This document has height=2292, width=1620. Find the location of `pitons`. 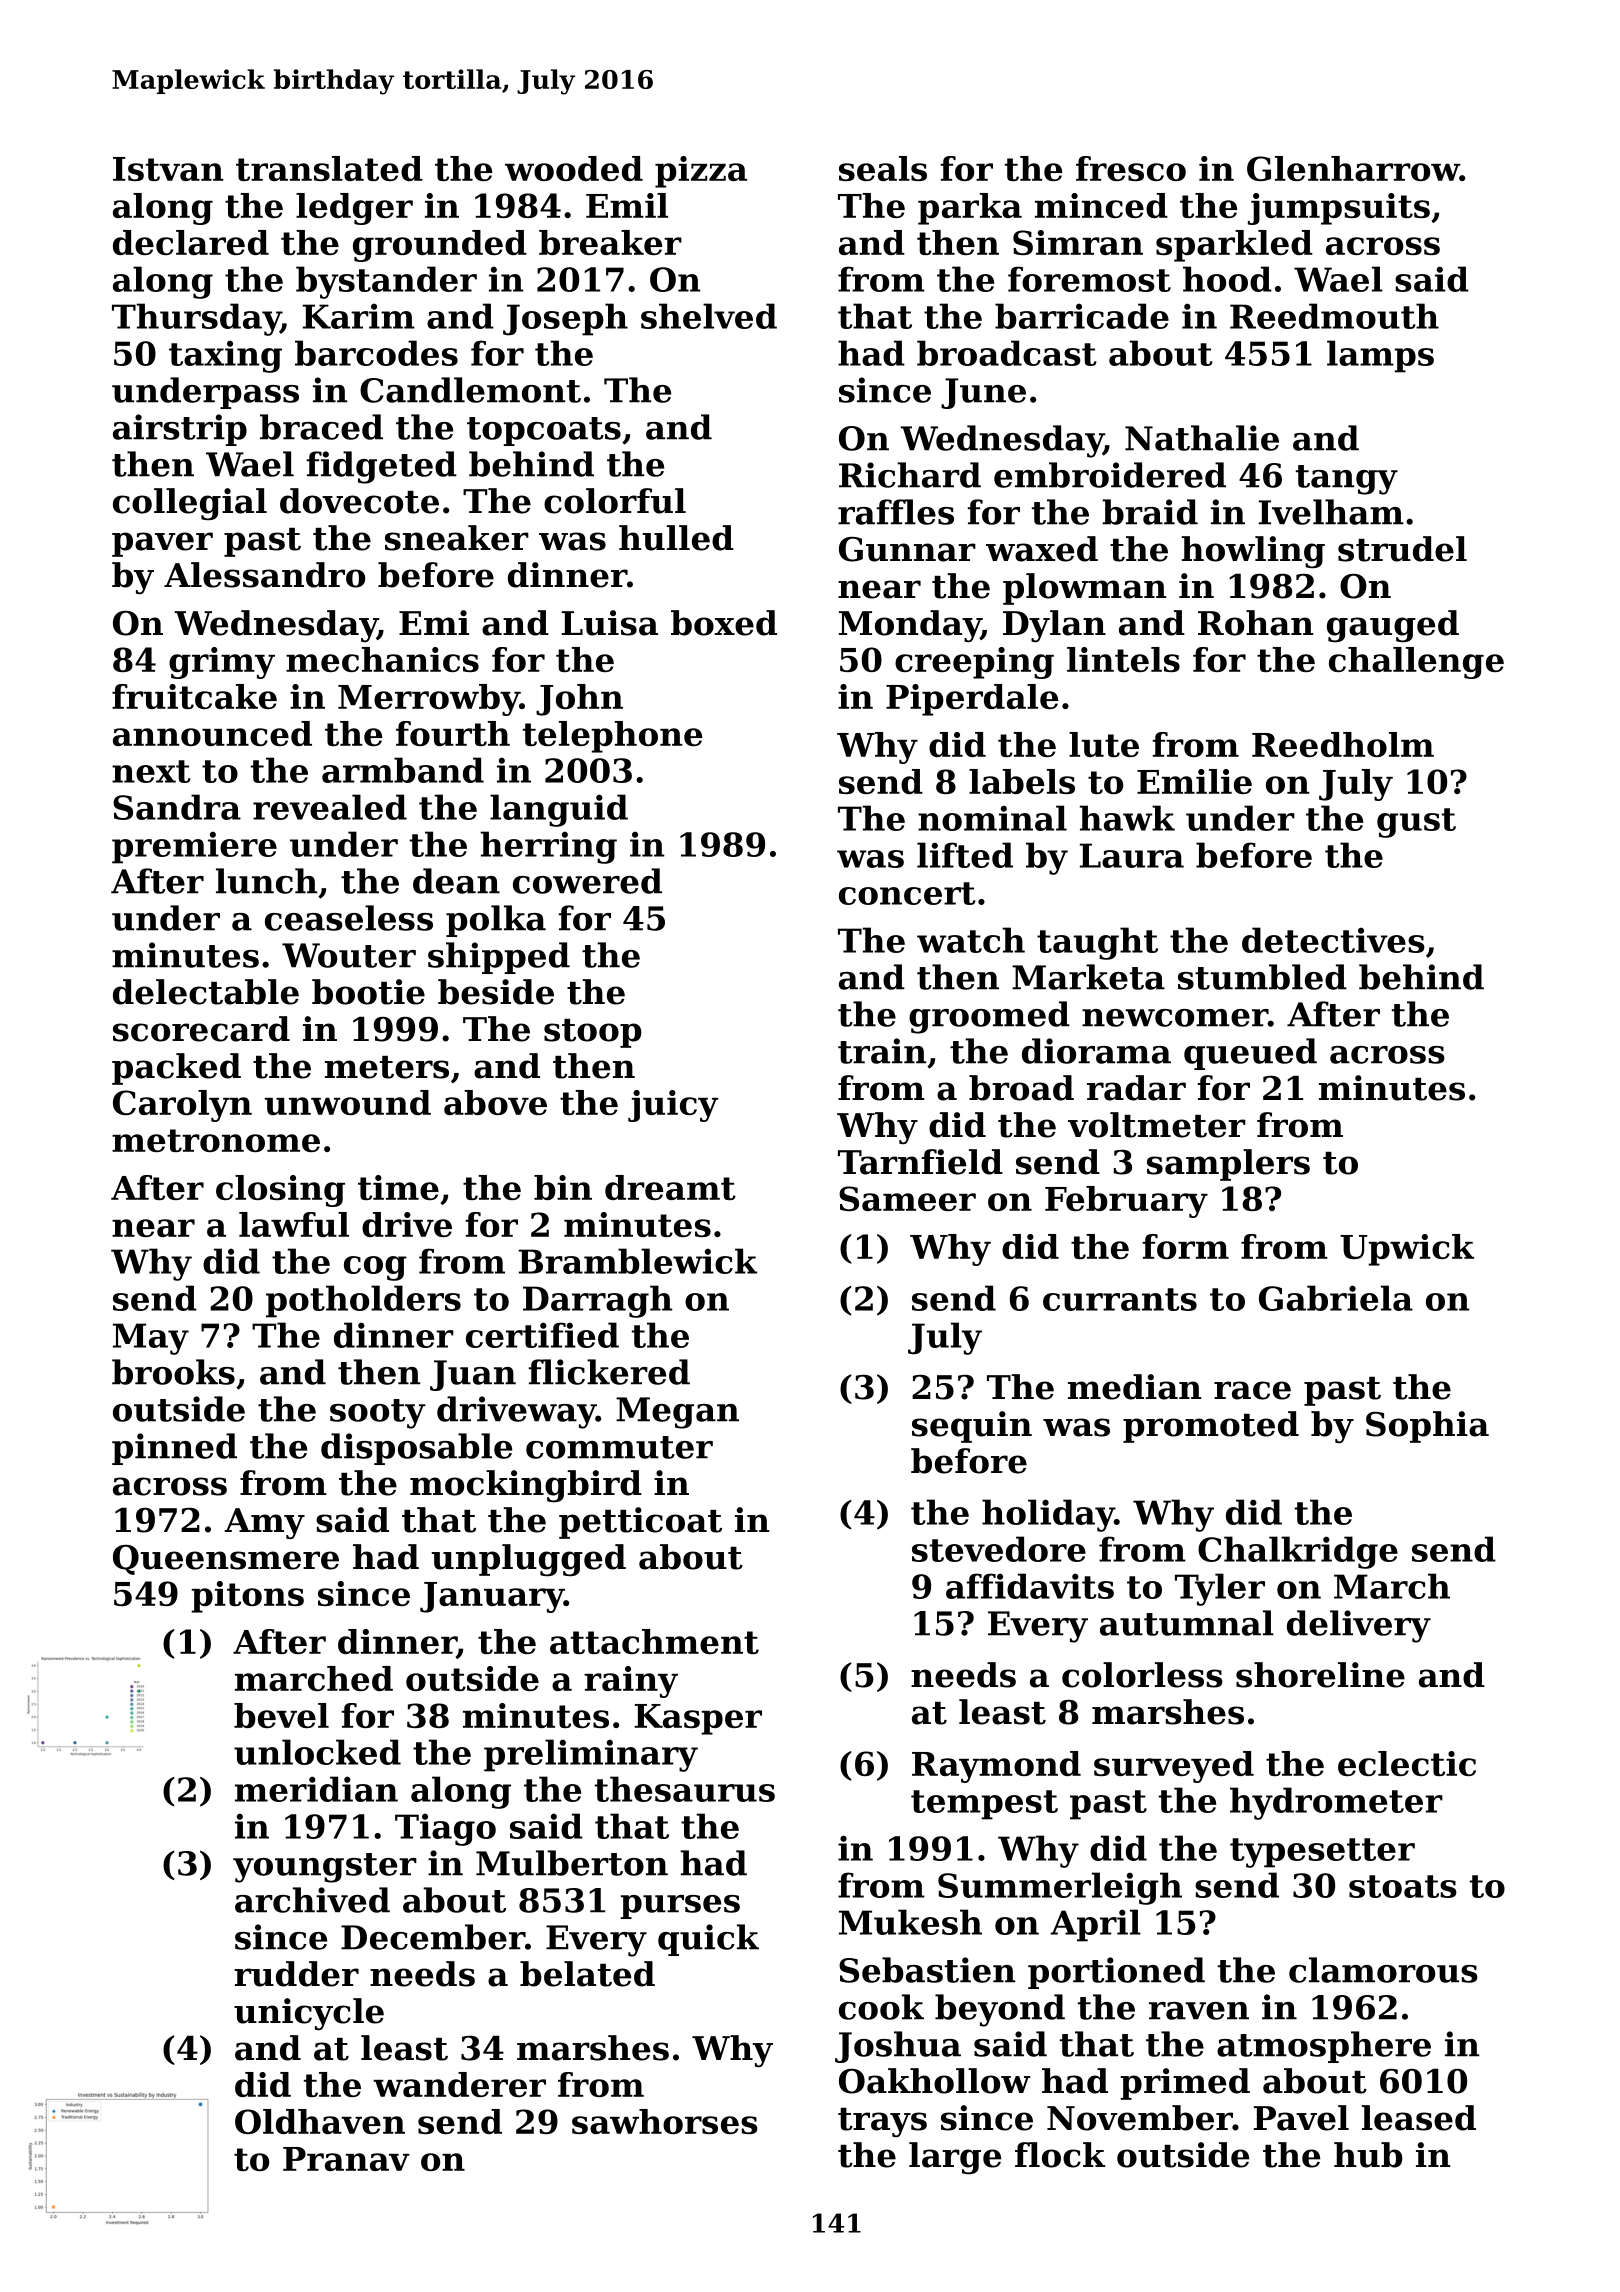

pitons is located at coordinates (247, 1597).
